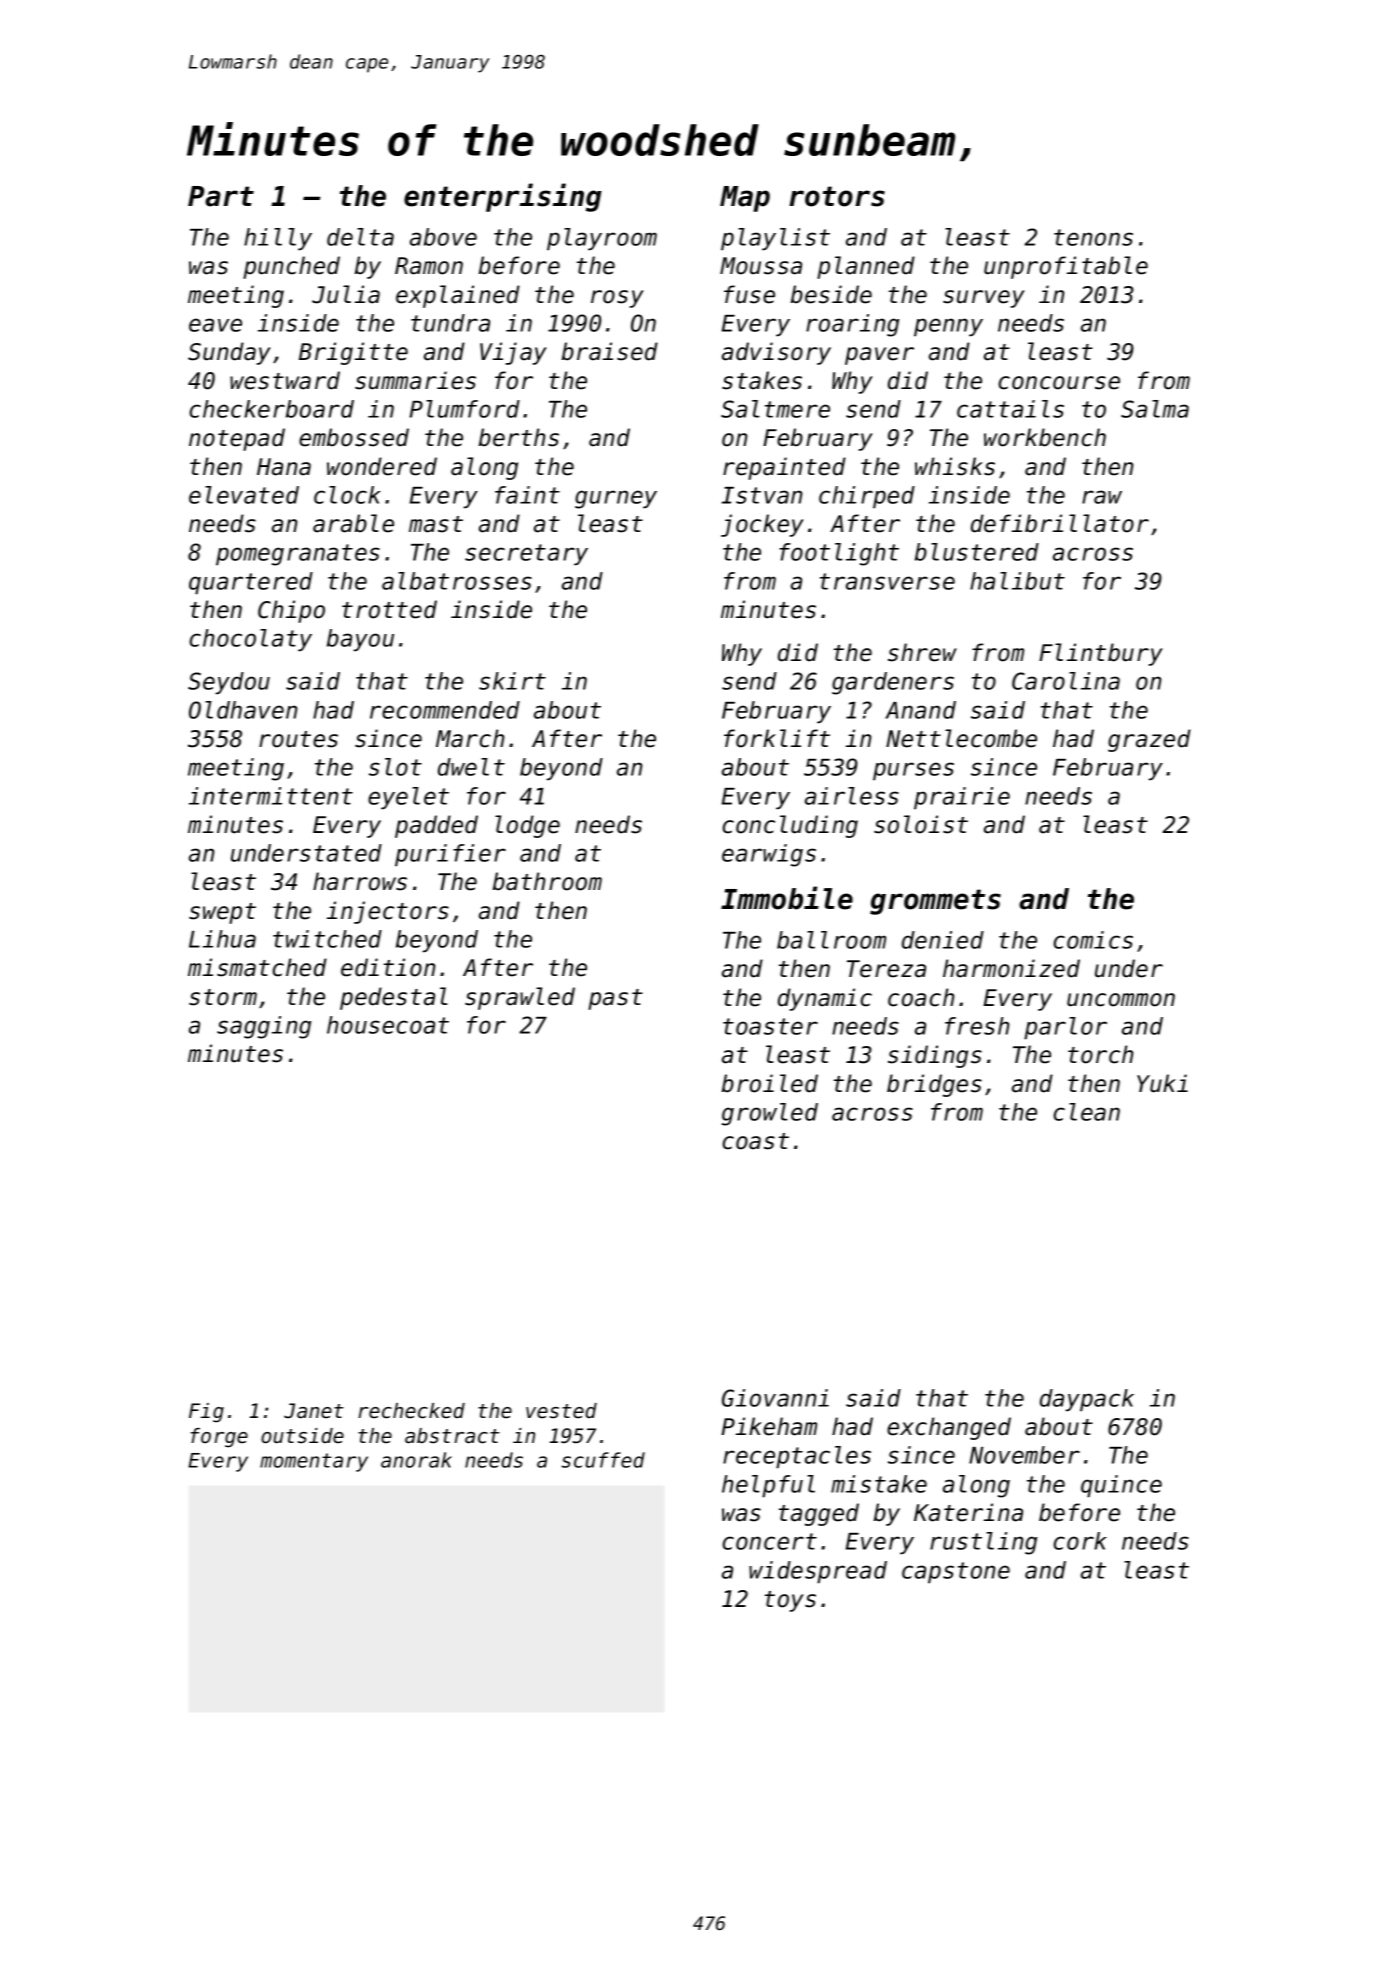 The image size is (1386, 1969). What do you see at coordinates (388, 1025) in the screenshot?
I see `housecoat` at bounding box center [388, 1025].
